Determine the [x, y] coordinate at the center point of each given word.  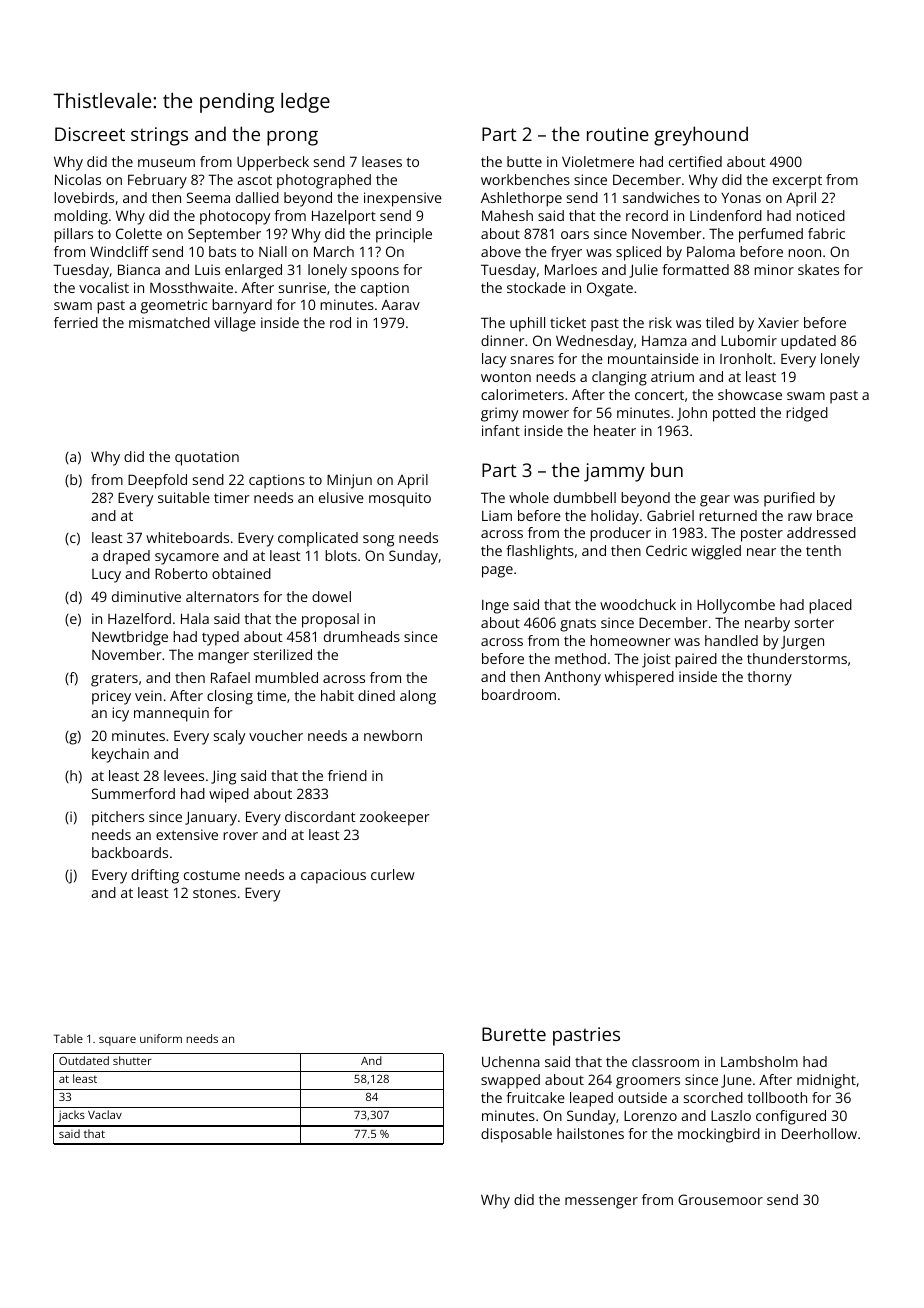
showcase [750, 394]
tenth [823, 550]
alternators [222, 596]
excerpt [797, 182]
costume [212, 875]
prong [292, 138]
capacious [333, 876]
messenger [601, 1203]
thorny [770, 678]
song [378, 541]
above [501, 251]
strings [159, 136]
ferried [76, 322]
